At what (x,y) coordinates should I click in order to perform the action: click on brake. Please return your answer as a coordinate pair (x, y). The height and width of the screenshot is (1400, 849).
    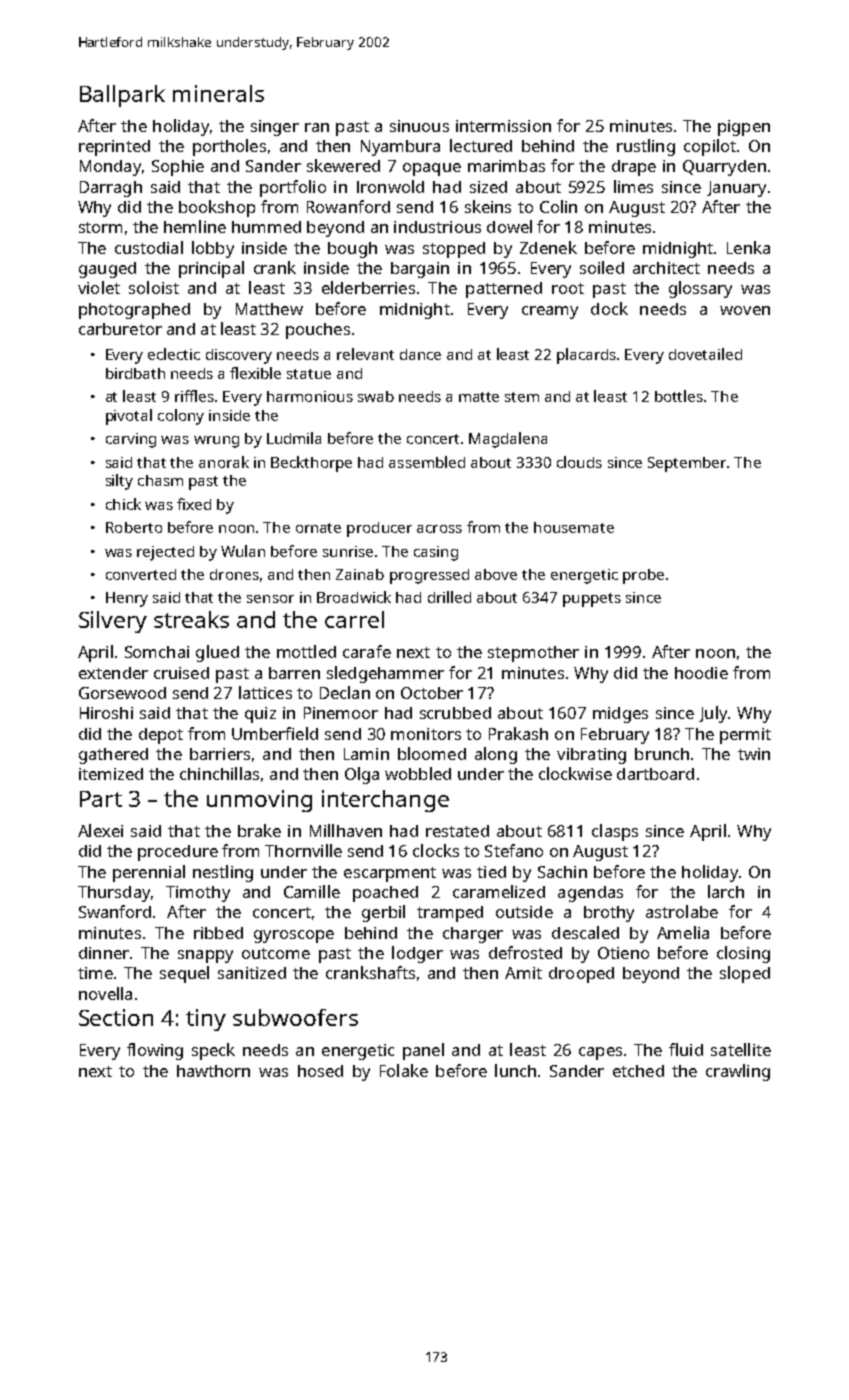
    Looking at the image, I should click on (259, 830).
